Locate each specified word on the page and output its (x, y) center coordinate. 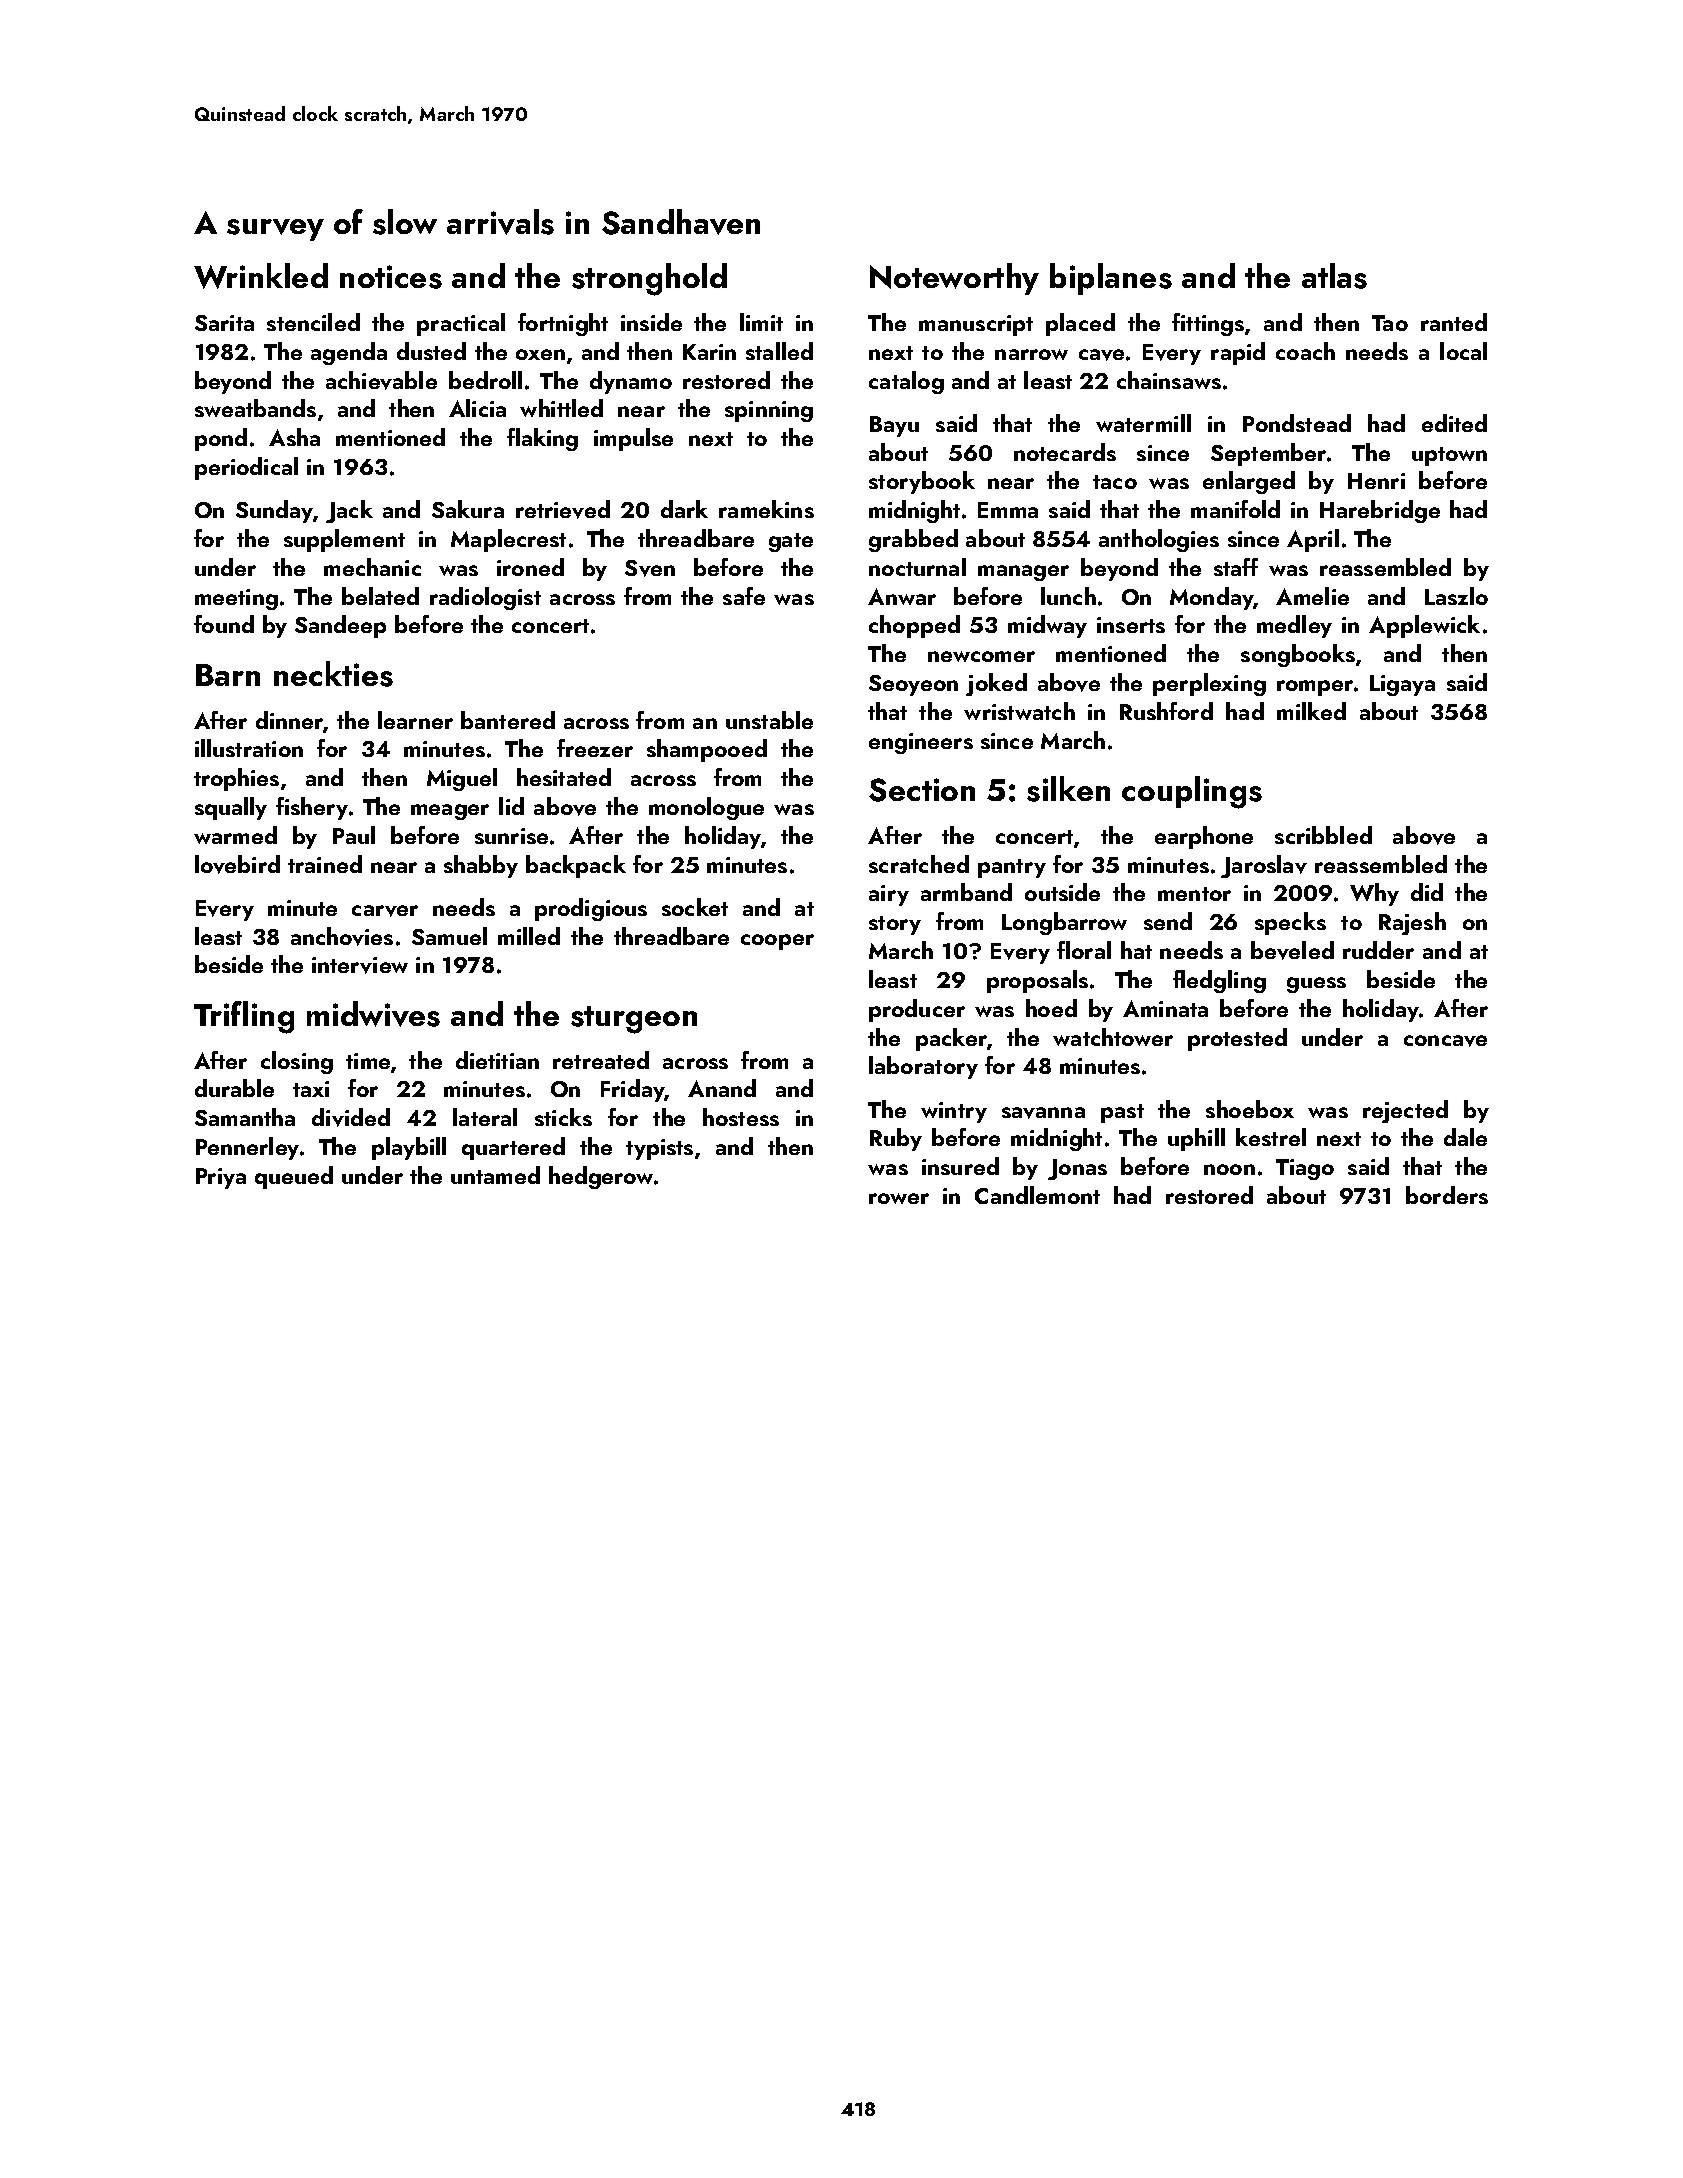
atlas (1334, 276)
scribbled (1323, 835)
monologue (706, 808)
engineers (921, 743)
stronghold (649, 279)
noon (1229, 1169)
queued (294, 1177)
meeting (236, 599)
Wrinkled (261, 276)
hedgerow (601, 1177)
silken (1068, 789)
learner (415, 720)
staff (1236, 567)
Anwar (902, 596)
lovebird (237, 864)
